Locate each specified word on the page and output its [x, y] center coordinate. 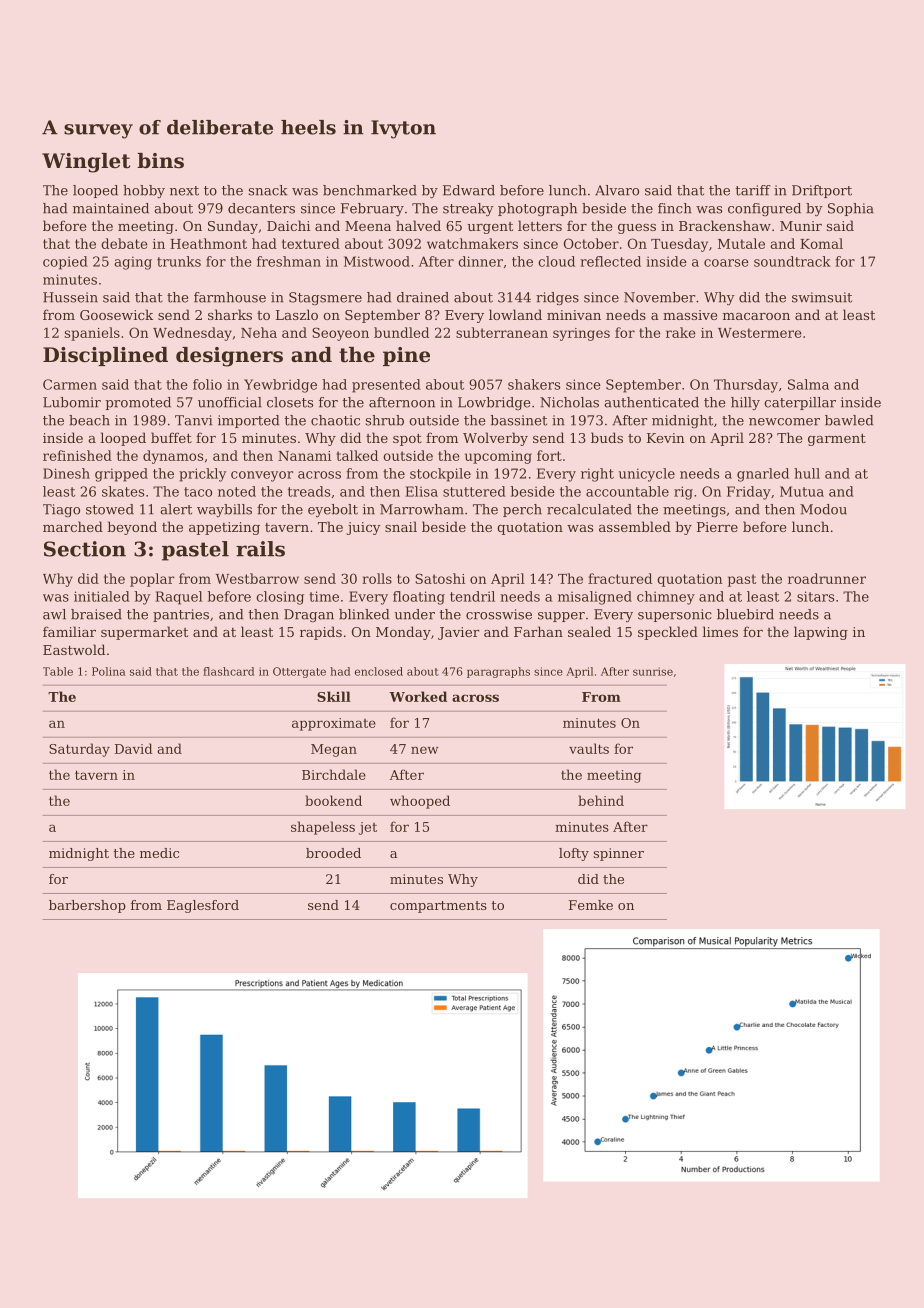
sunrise [653, 671]
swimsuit [822, 297]
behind [601, 800]
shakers [534, 384]
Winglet [86, 163]
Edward [469, 190]
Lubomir [72, 402]
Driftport [822, 191]
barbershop [87, 906]
